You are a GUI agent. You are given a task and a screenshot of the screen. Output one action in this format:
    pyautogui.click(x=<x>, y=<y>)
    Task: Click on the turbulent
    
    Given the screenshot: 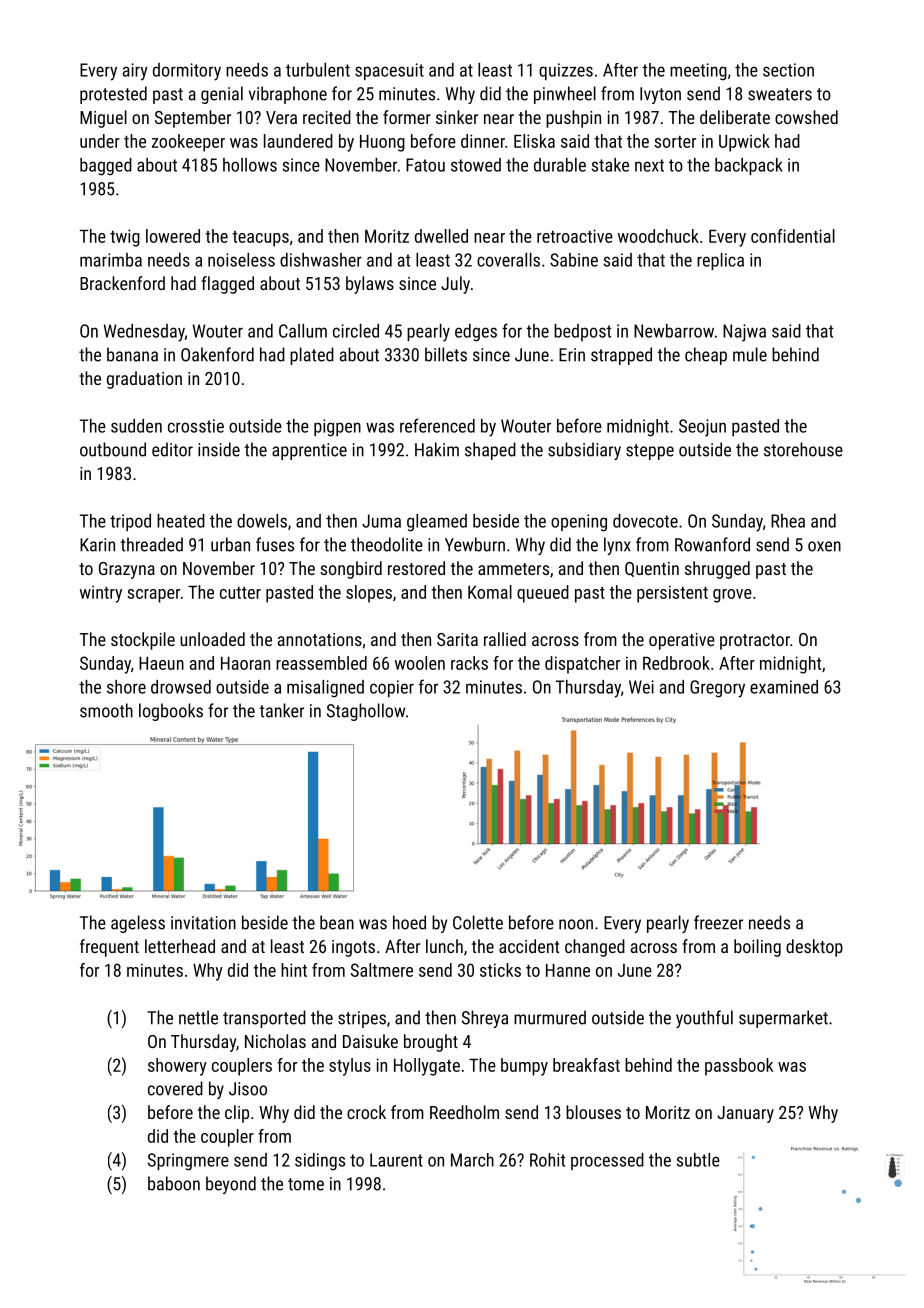 What is the action you would take?
    pyautogui.click(x=318, y=70)
